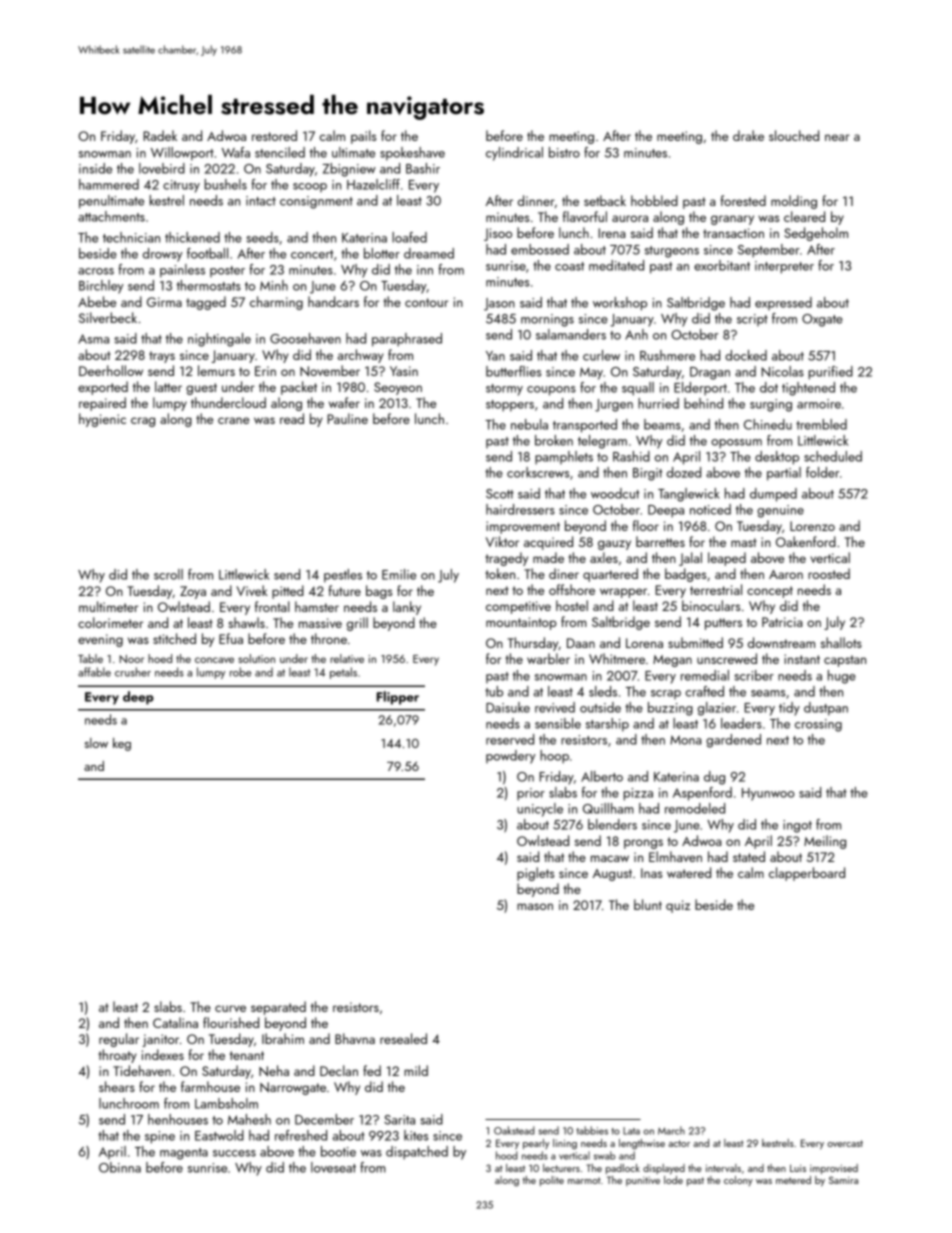 The image size is (952, 1233). What do you see at coordinates (834, 1169) in the screenshot?
I see `improvised` at bounding box center [834, 1169].
